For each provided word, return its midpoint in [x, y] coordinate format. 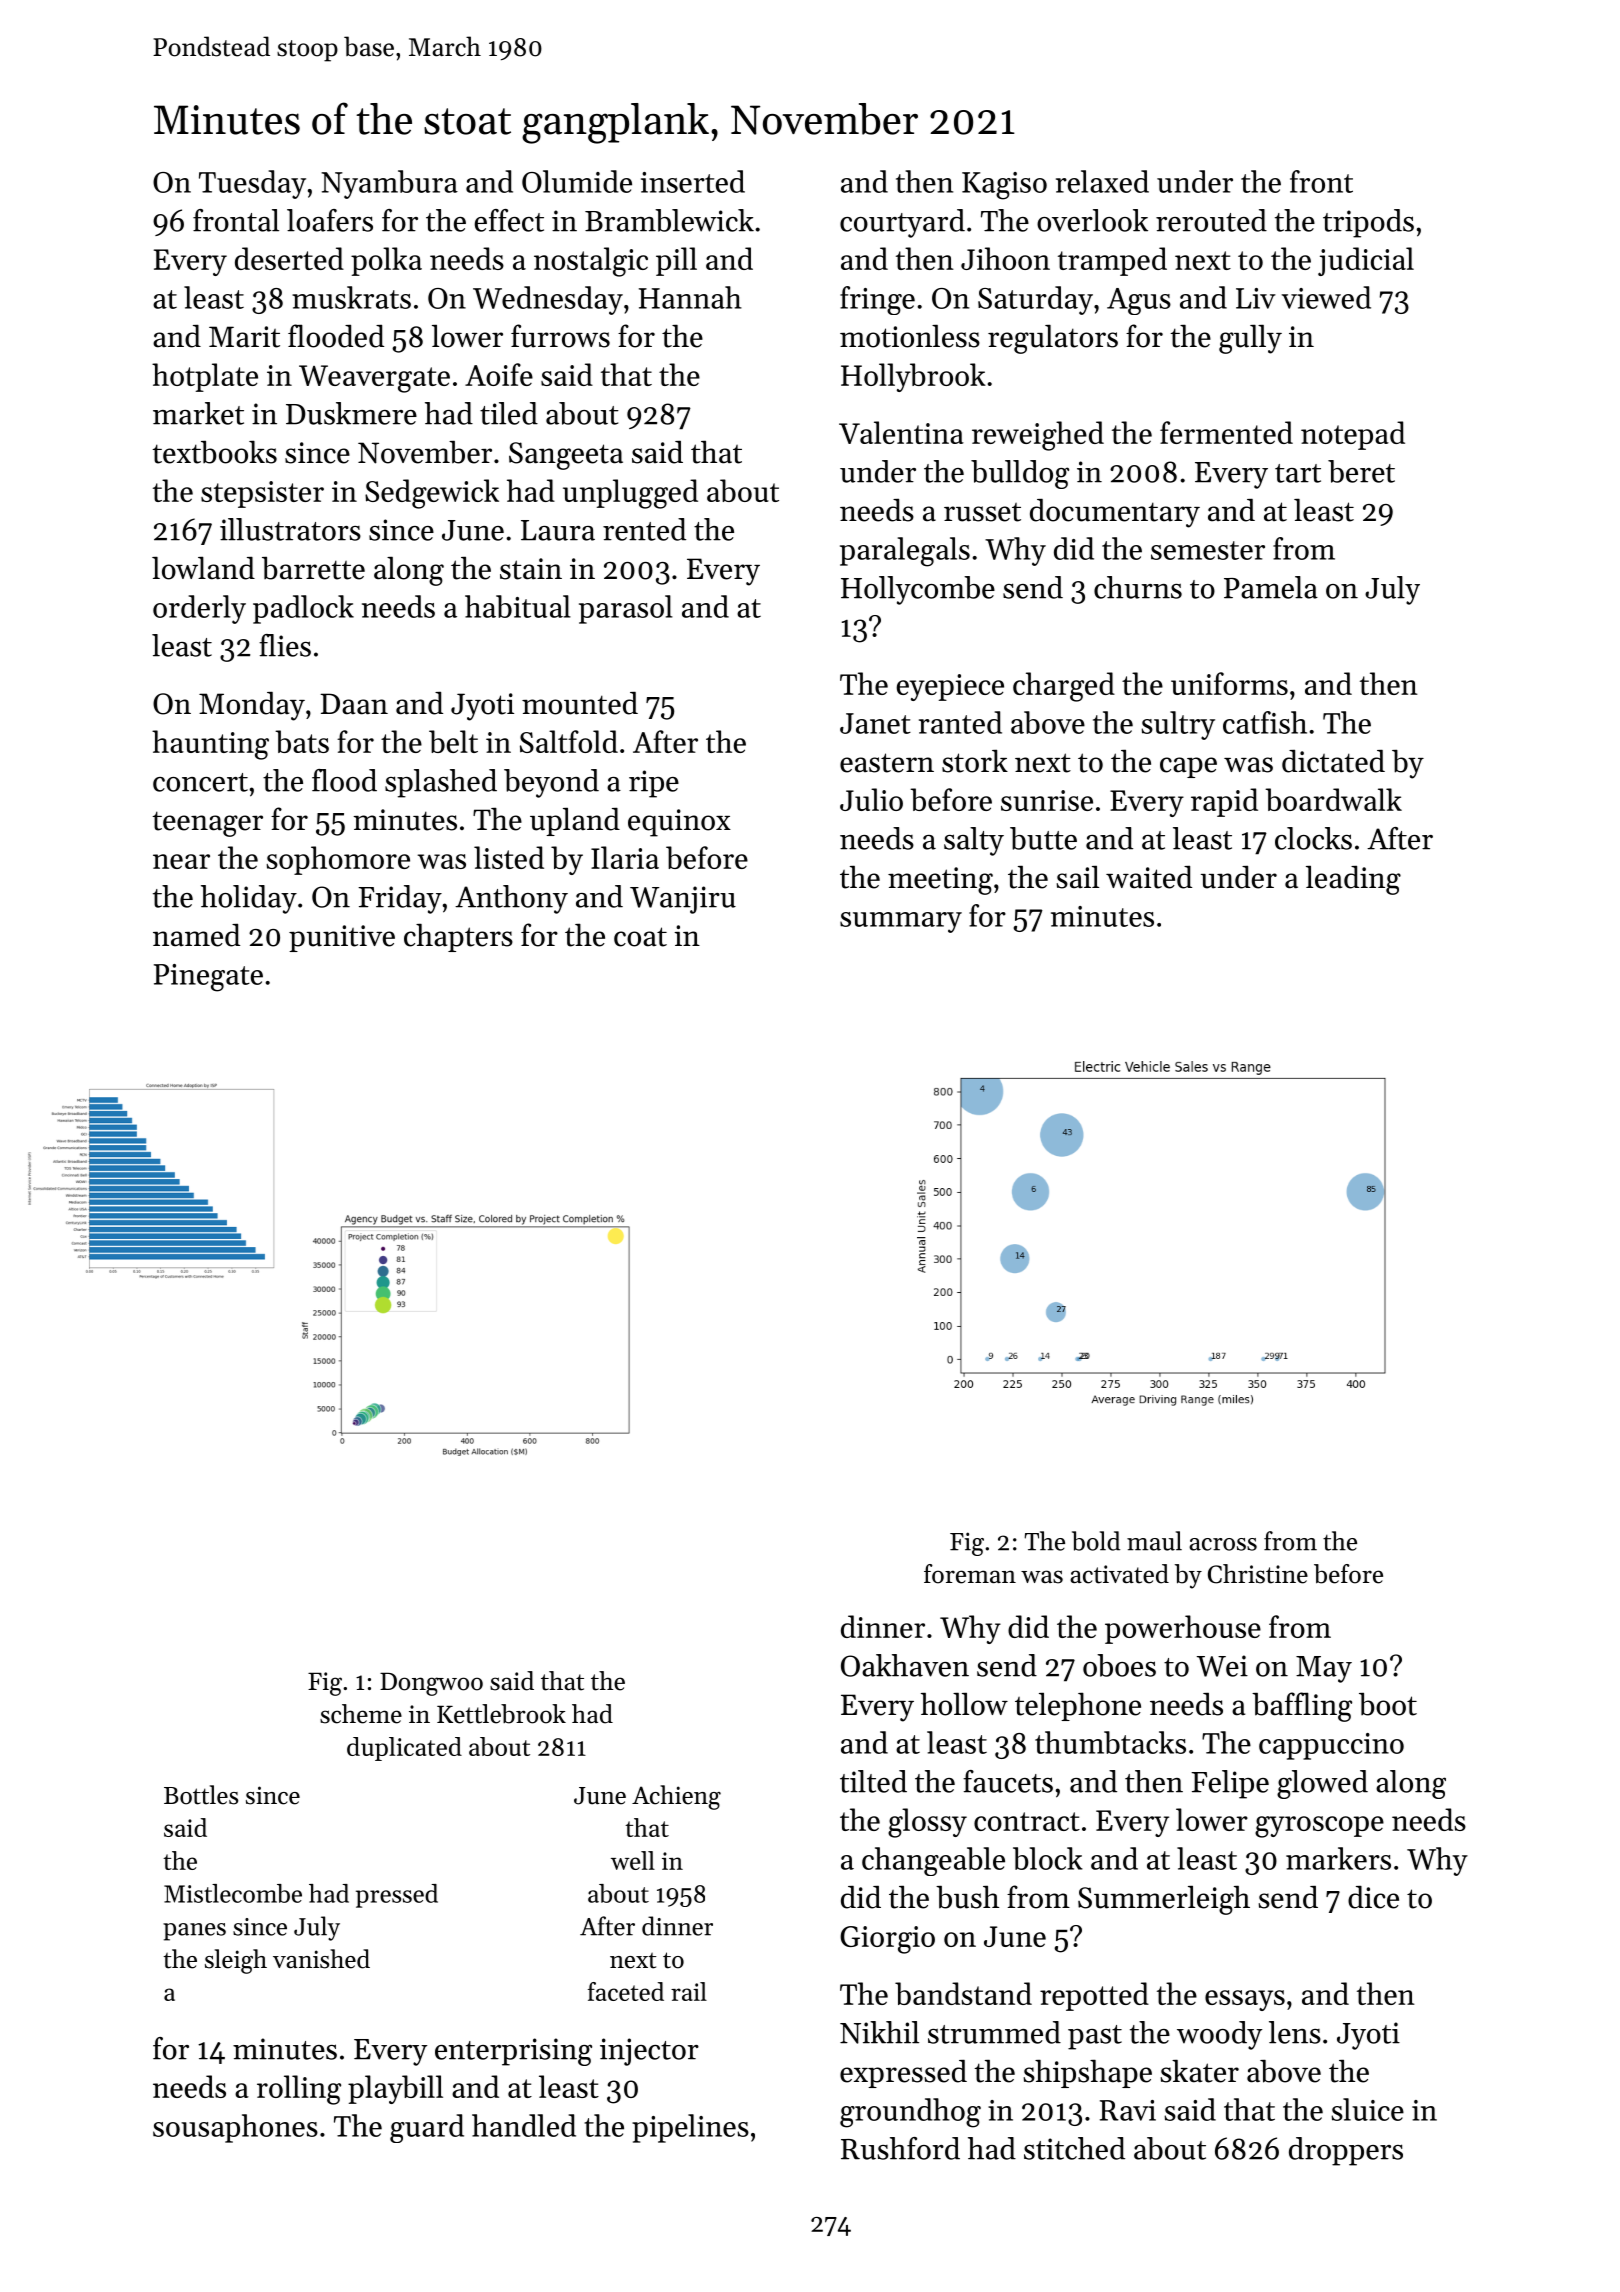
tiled [509, 413]
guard [427, 2128]
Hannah [690, 297]
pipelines [690, 2128]
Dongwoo [431, 1684]
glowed [1322, 1784]
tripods [1368, 223]
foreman [970, 1574]
